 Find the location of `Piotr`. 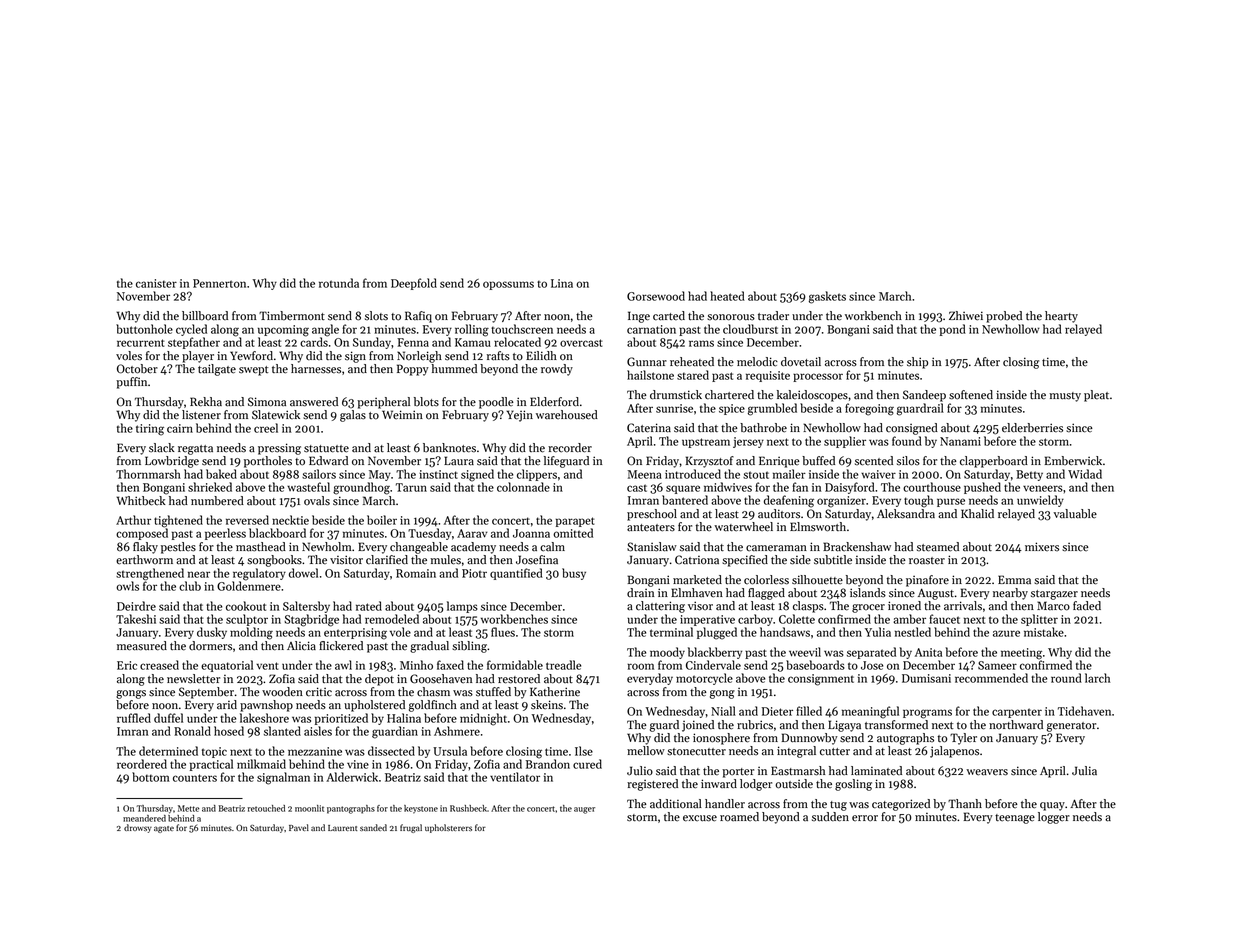

Piotr is located at coordinates (474, 573).
